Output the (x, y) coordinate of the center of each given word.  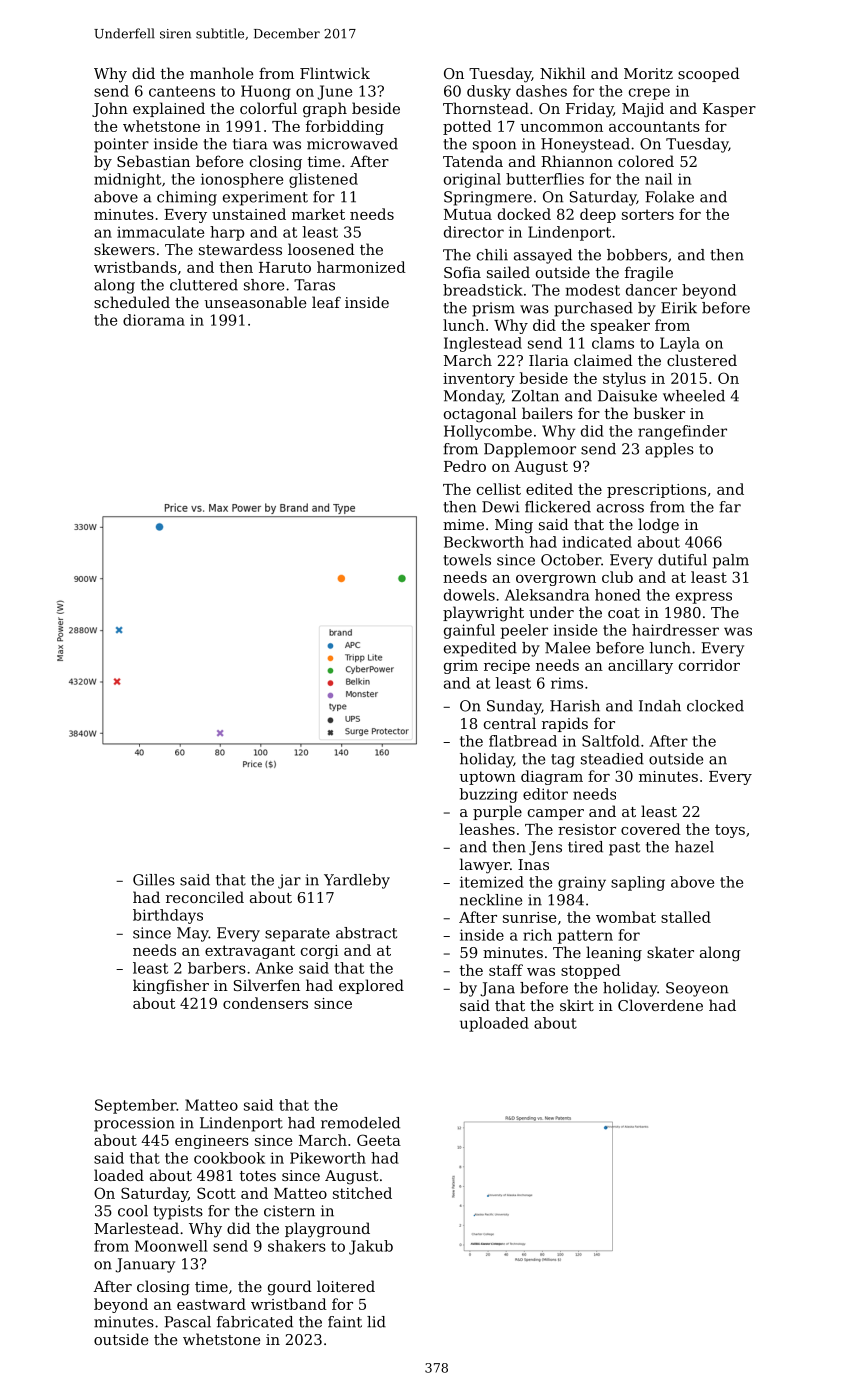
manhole (221, 73)
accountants (654, 126)
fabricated (255, 1322)
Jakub (371, 1247)
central (510, 723)
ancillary (640, 666)
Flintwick (335, 73)
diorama (154, 320)
